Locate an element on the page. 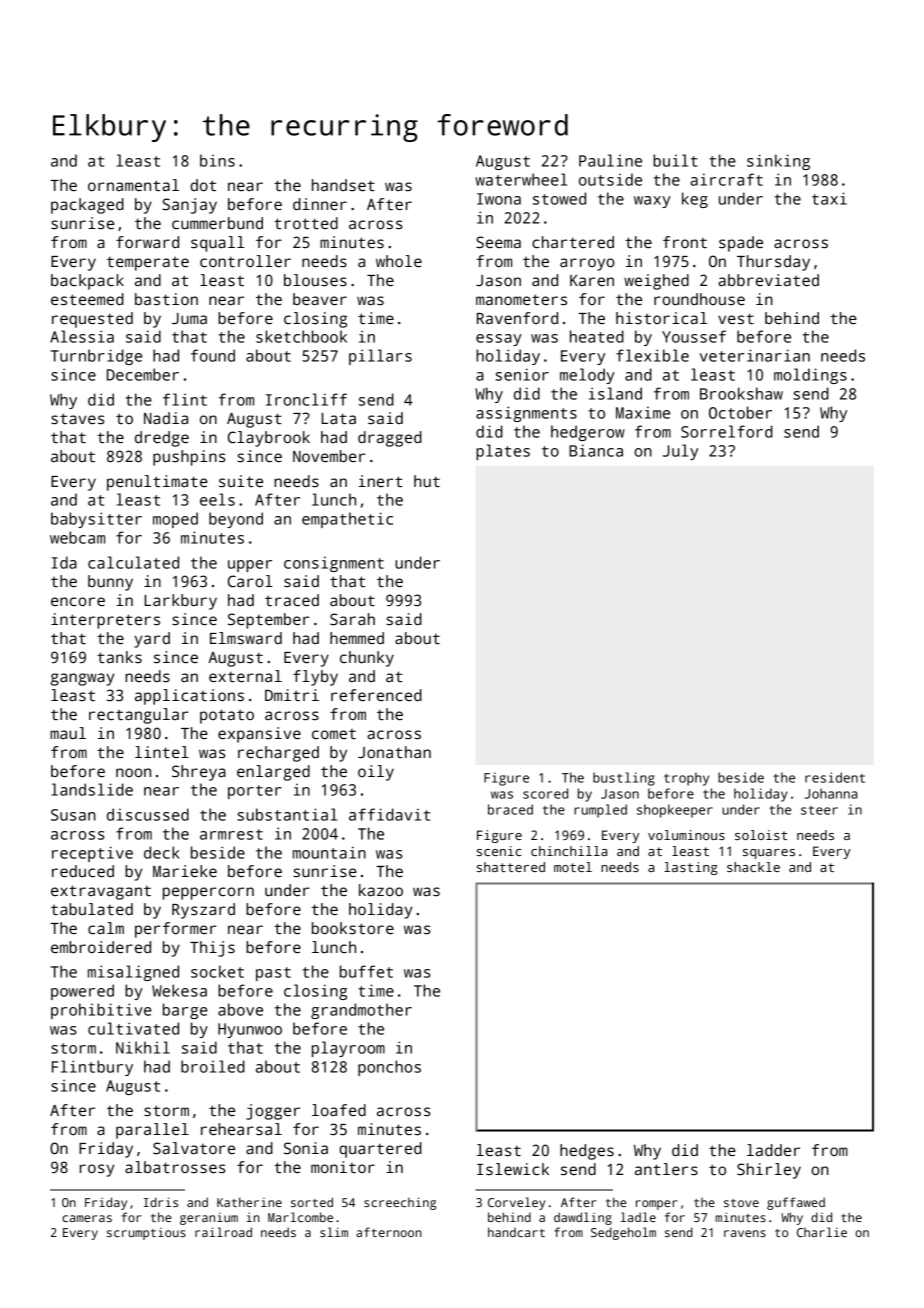  penultimate is located at coordinates (157, 483).
